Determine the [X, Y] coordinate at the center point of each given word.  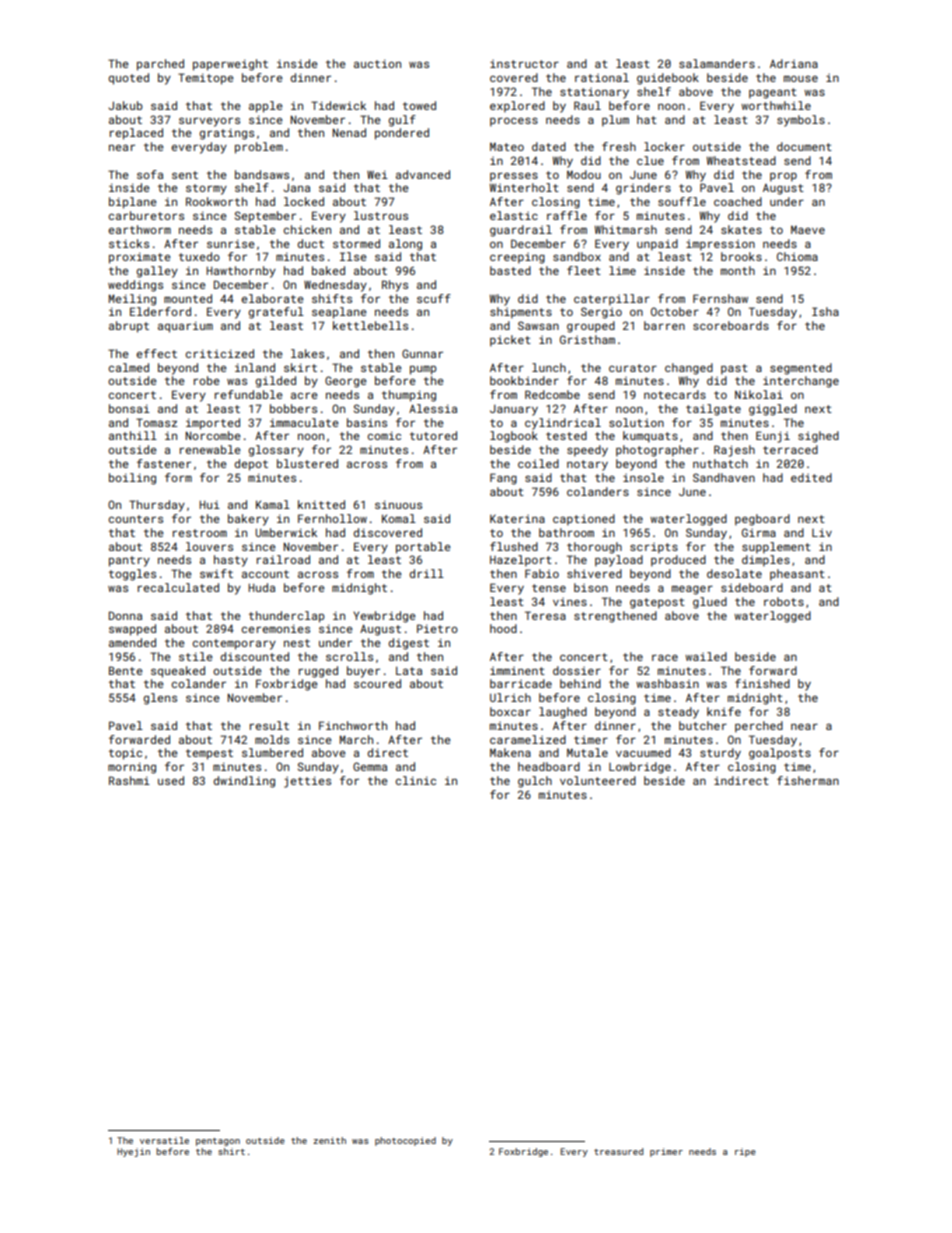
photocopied [405, 1141]
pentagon [218, 1142]
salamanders [717, 63]
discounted [254, 656]
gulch [535, 782]
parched [160, 65]
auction [377, 63]
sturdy [720, 754]
